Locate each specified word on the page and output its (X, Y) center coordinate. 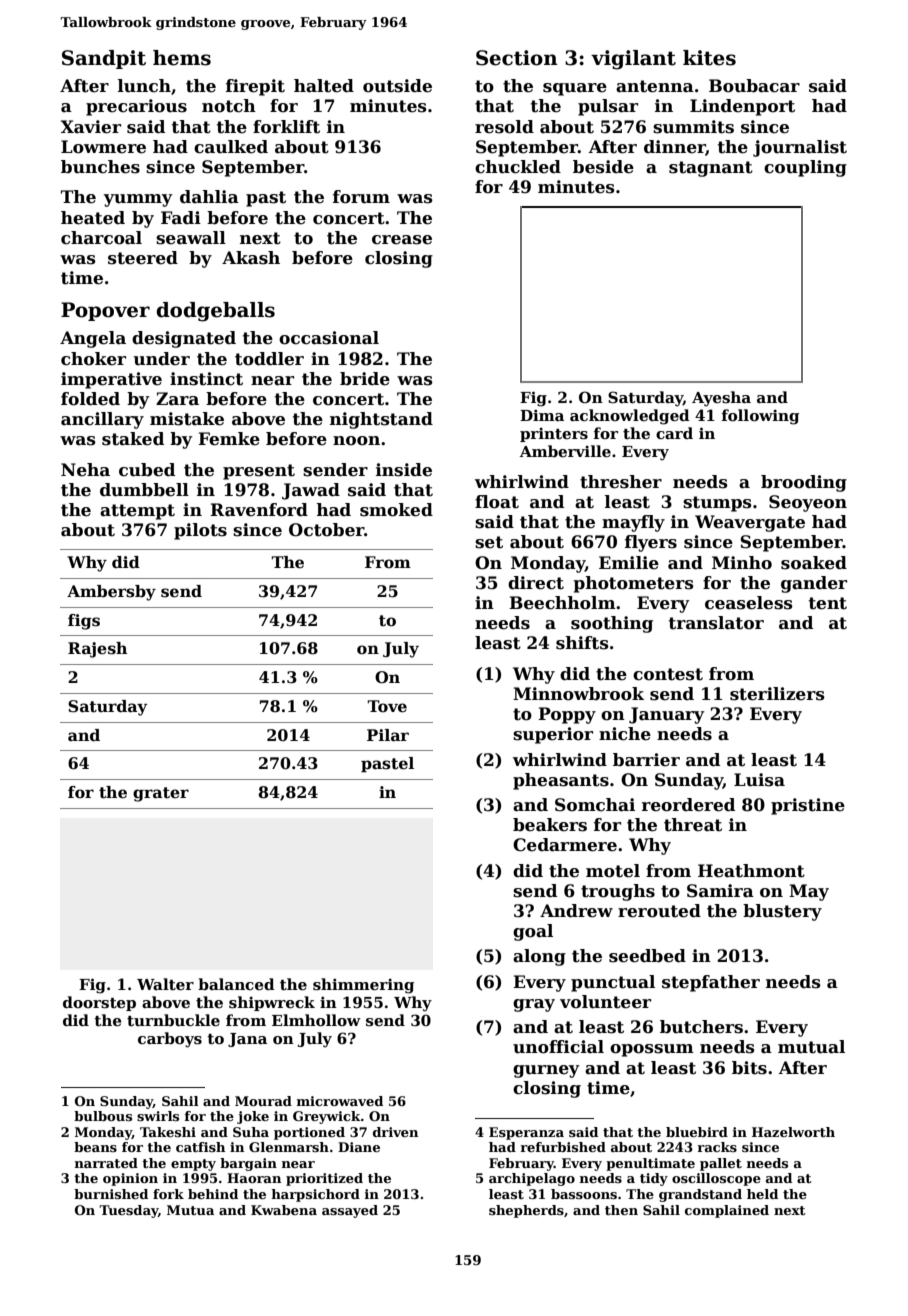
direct (536, 583)
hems (182, 58)
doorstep (99, 1003)
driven (395, 1132)
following (760, 417)
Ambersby (111, 593)
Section (517, 58)
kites (709, 58)
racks (717, 1147)
